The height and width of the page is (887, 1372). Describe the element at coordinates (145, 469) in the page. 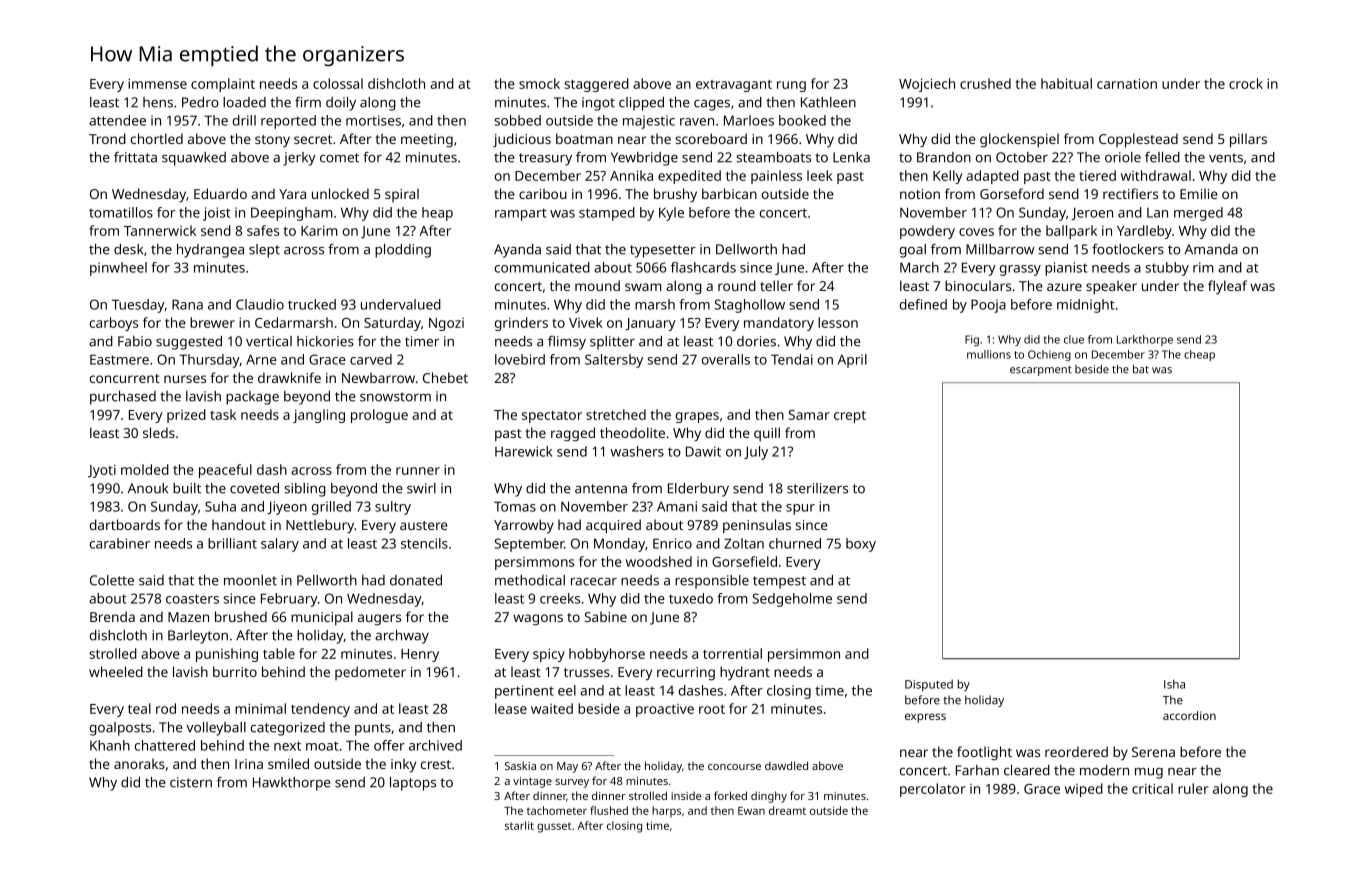

I see `molded` at that location.
